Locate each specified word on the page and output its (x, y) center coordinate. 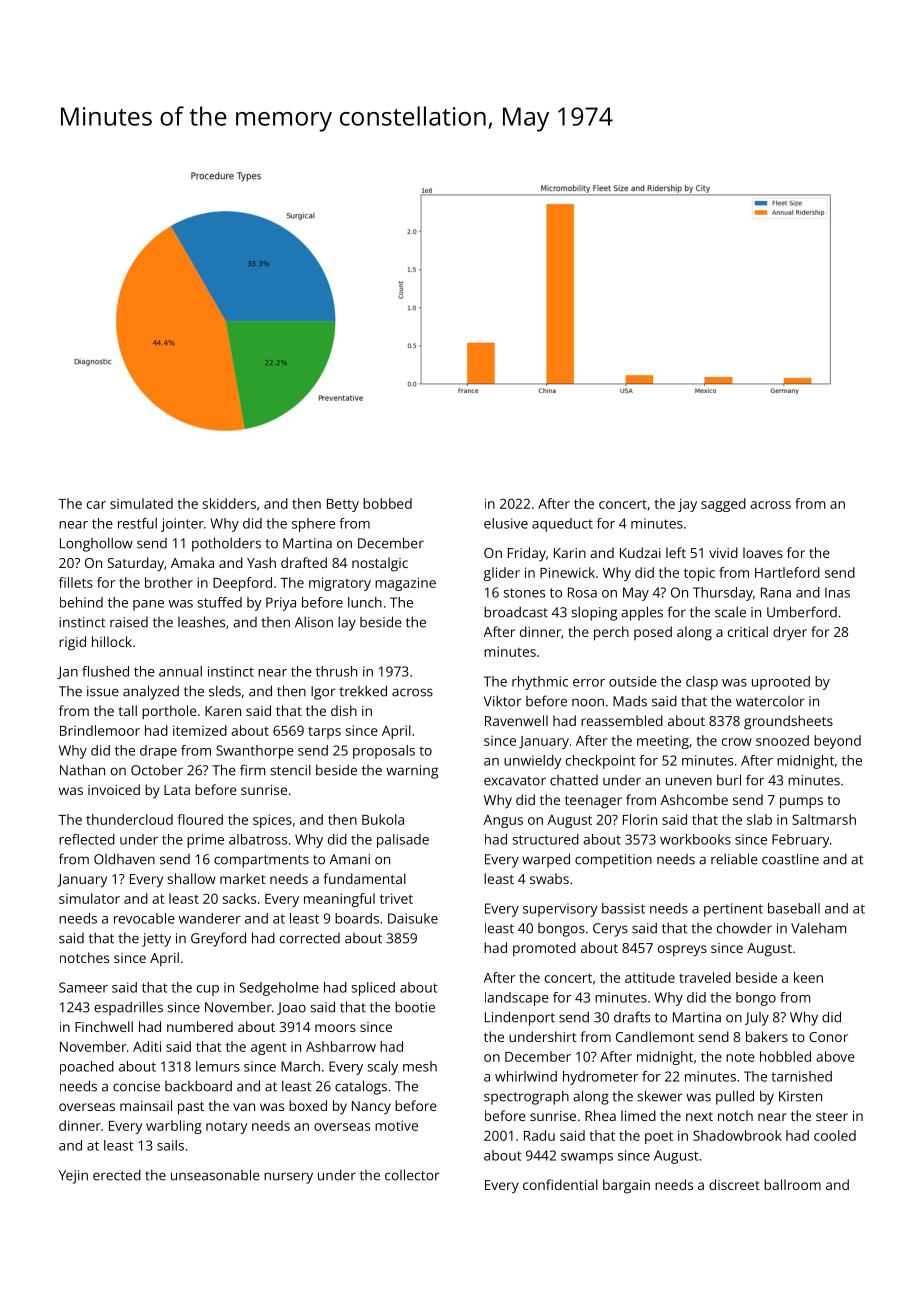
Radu (539, 1135)
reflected (87, 839)
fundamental (365, 878)
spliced (373, 989)
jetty (156, 940)
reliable (734, 859)
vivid (723, 552)
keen (808, 977)
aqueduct (562, 525)
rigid (72, 643)
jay (687, 505)
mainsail (146, 1105)
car (96, 505)
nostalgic (380, 564)
